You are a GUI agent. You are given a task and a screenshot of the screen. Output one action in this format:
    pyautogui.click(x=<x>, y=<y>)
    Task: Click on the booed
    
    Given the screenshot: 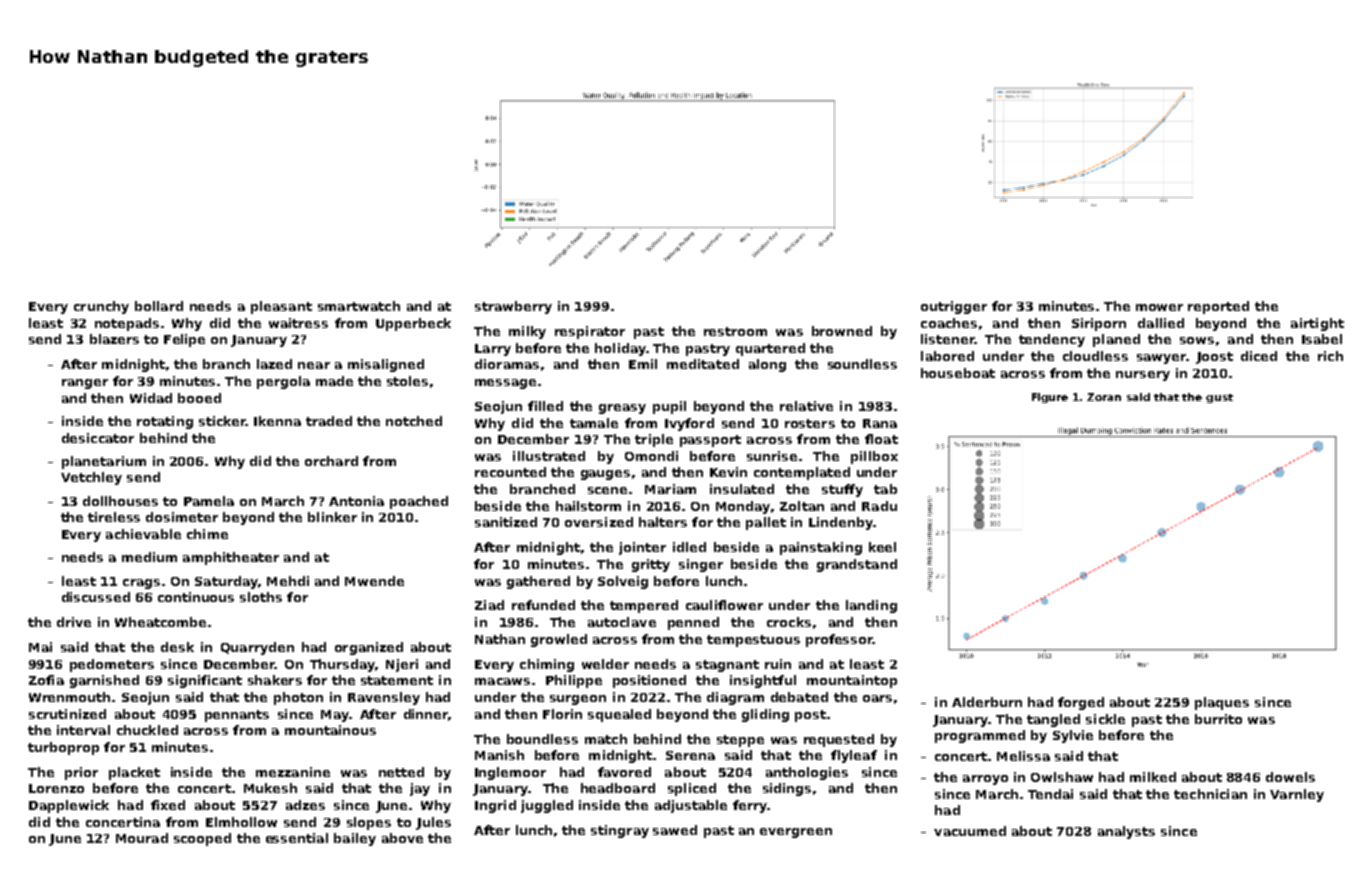 What is the action you would take?
    pyautogui.click(x=199, y=398)
